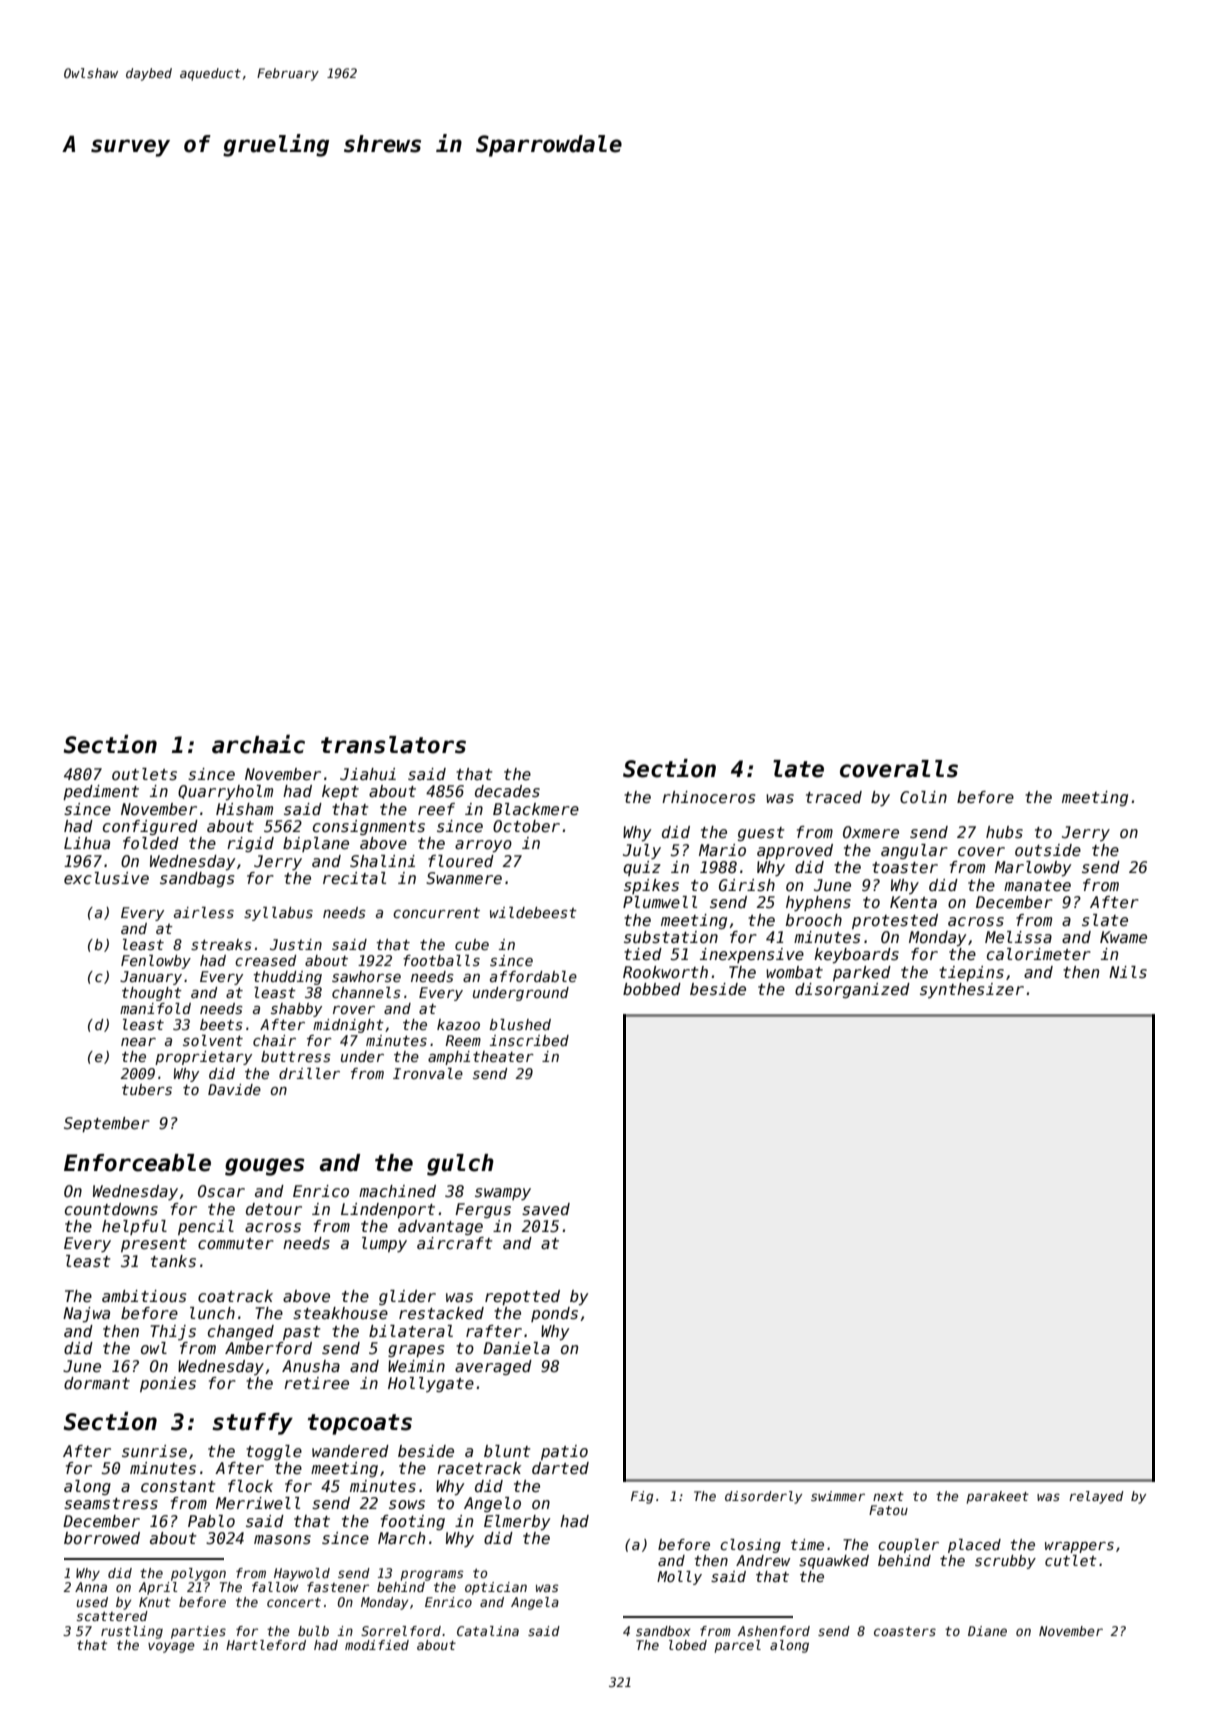 The image size is (1218, 1723). Describe the element at coordinates (709, 797) in the screenshot. I see `rhinoceros` at that location.
